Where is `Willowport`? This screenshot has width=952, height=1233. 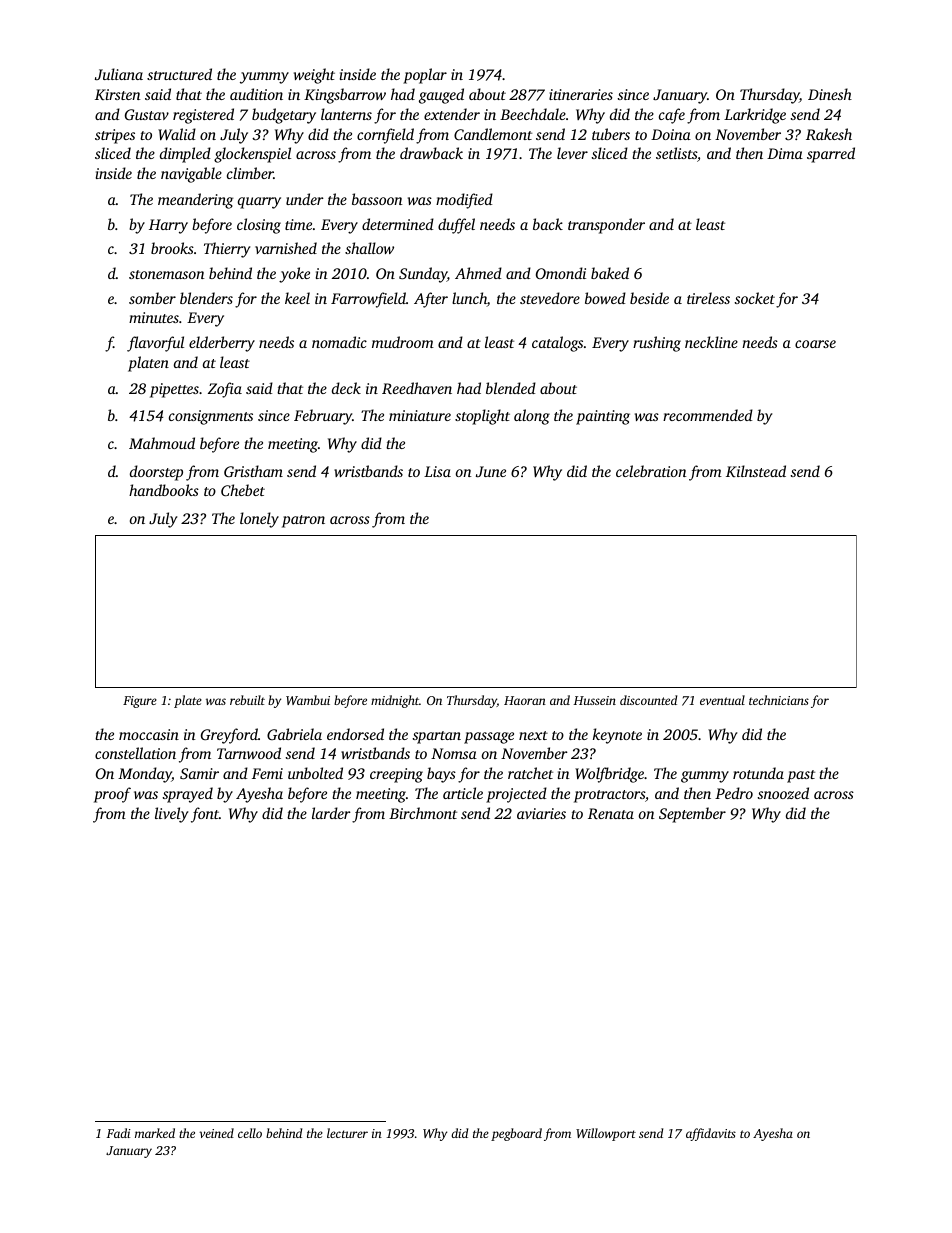
Willowport is located at coordinates (606, 1134).
